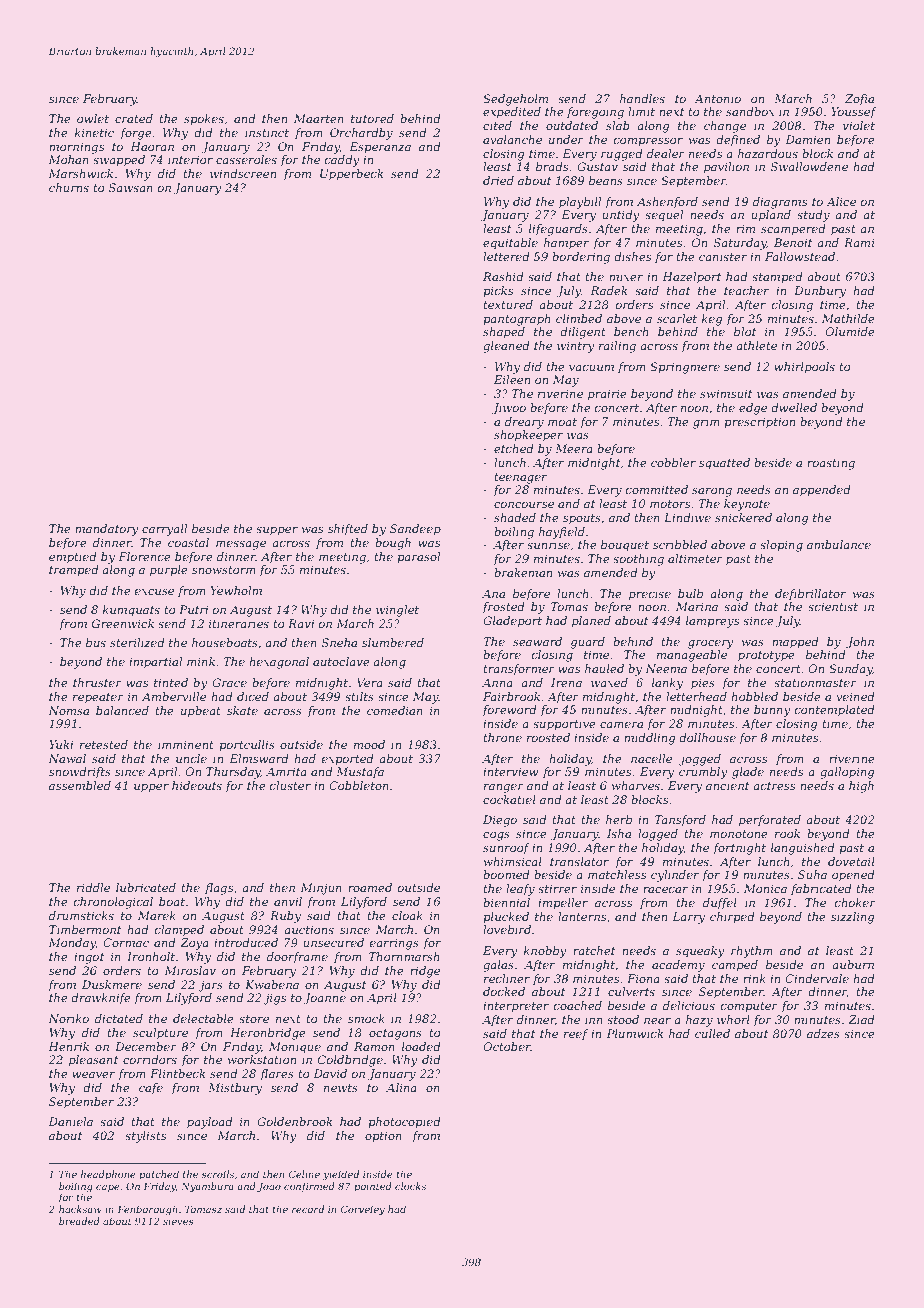  I want to click on shifted, so click(348, 530).
